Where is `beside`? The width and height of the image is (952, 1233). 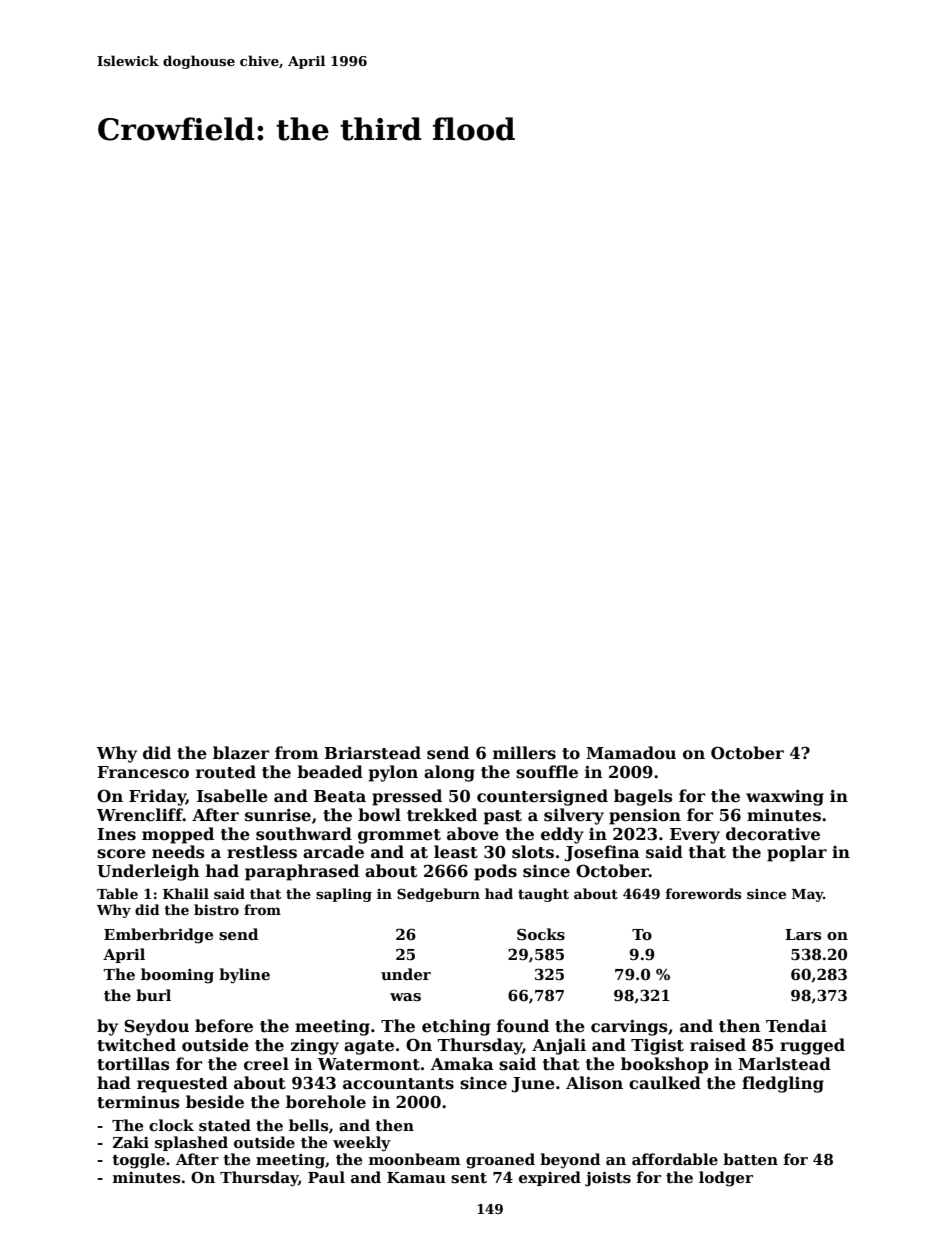 beside is located at coordinates (215, 1102).
